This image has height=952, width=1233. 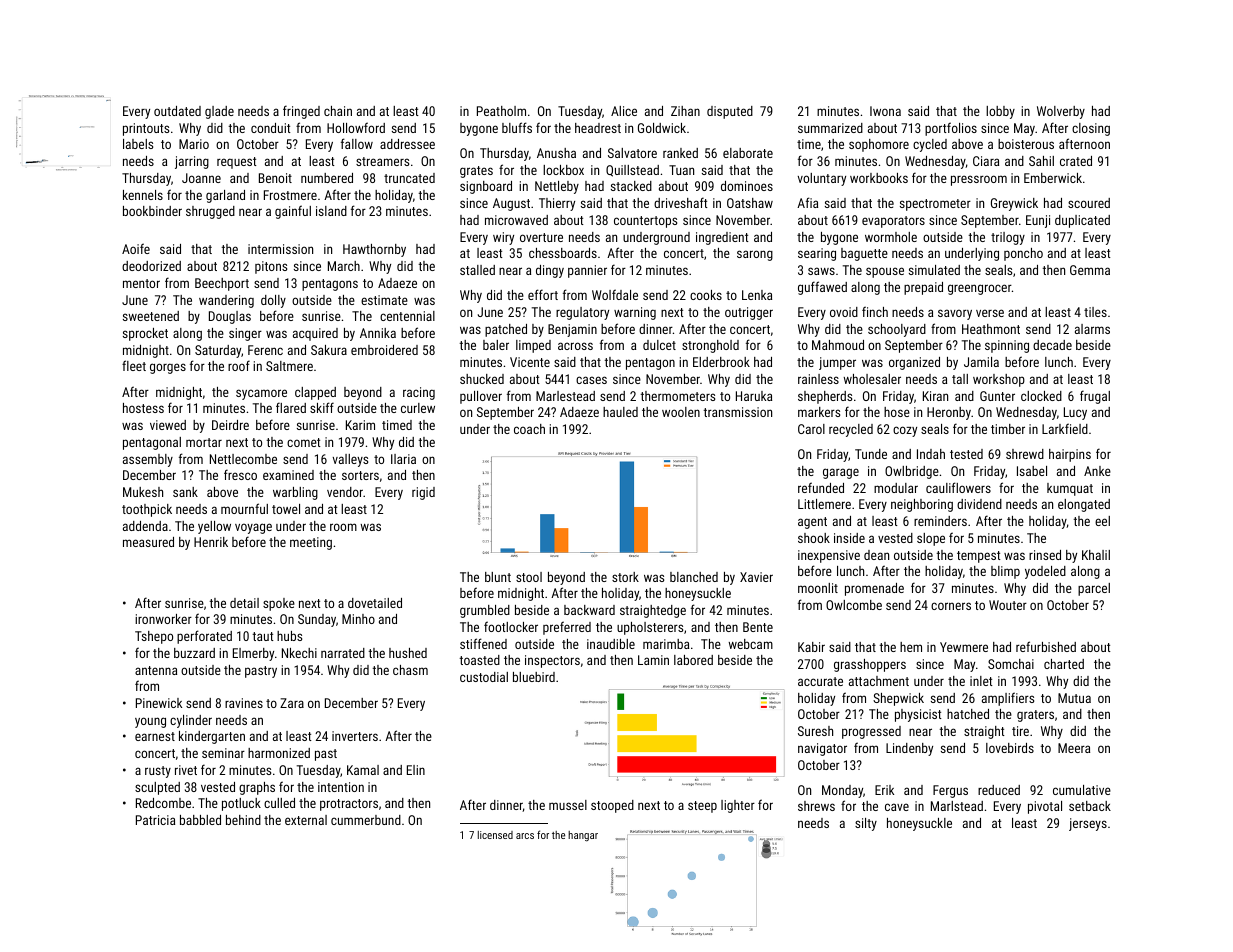 I want to click on wiry, so click(x=503, y=238).
